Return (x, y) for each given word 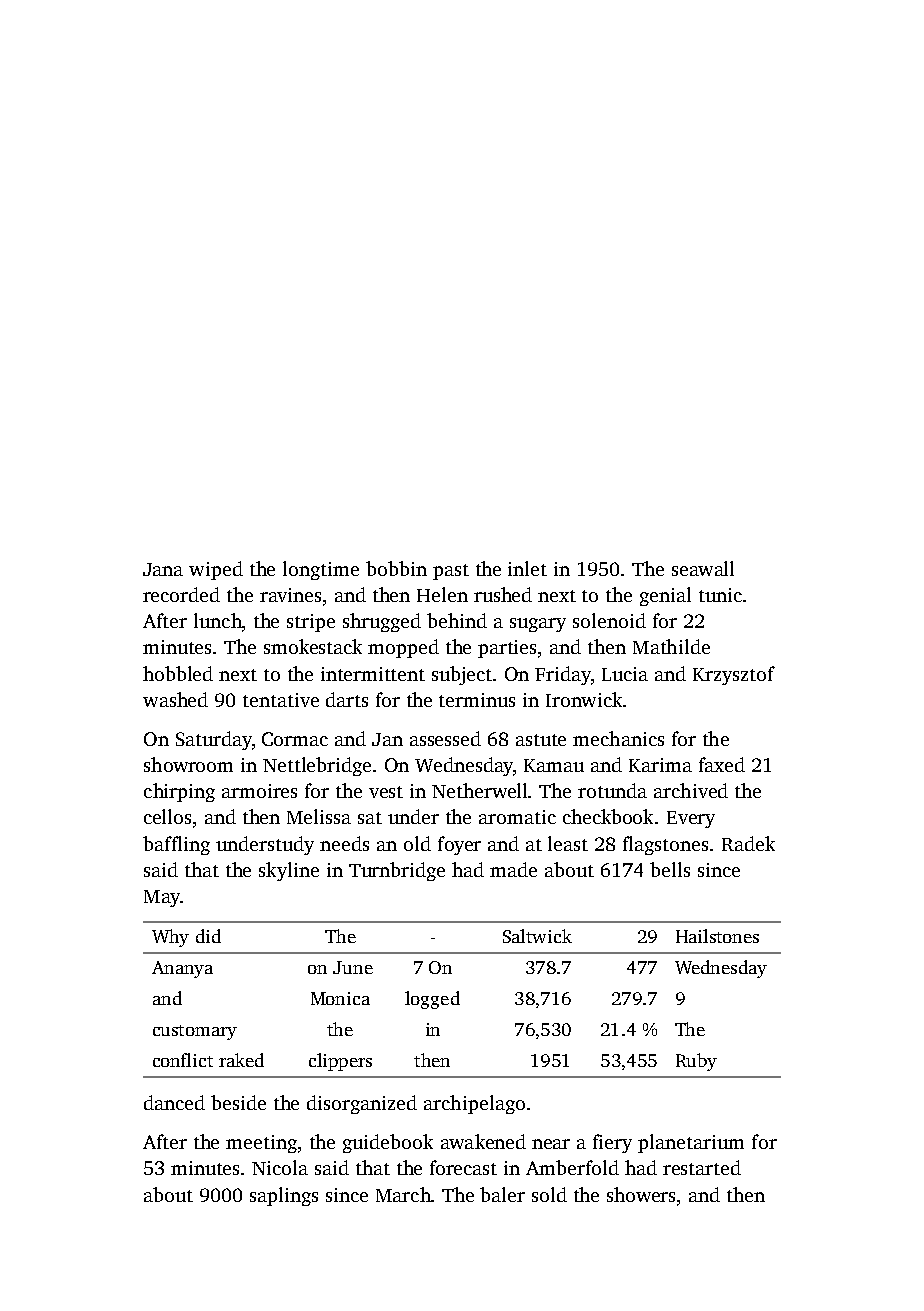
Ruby (696, 1062)
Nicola (280, 1167)
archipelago (474, 1104)
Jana (163, 569)
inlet (527, 568)
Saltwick (537, 936)
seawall (703, 568)
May (162, 898)
